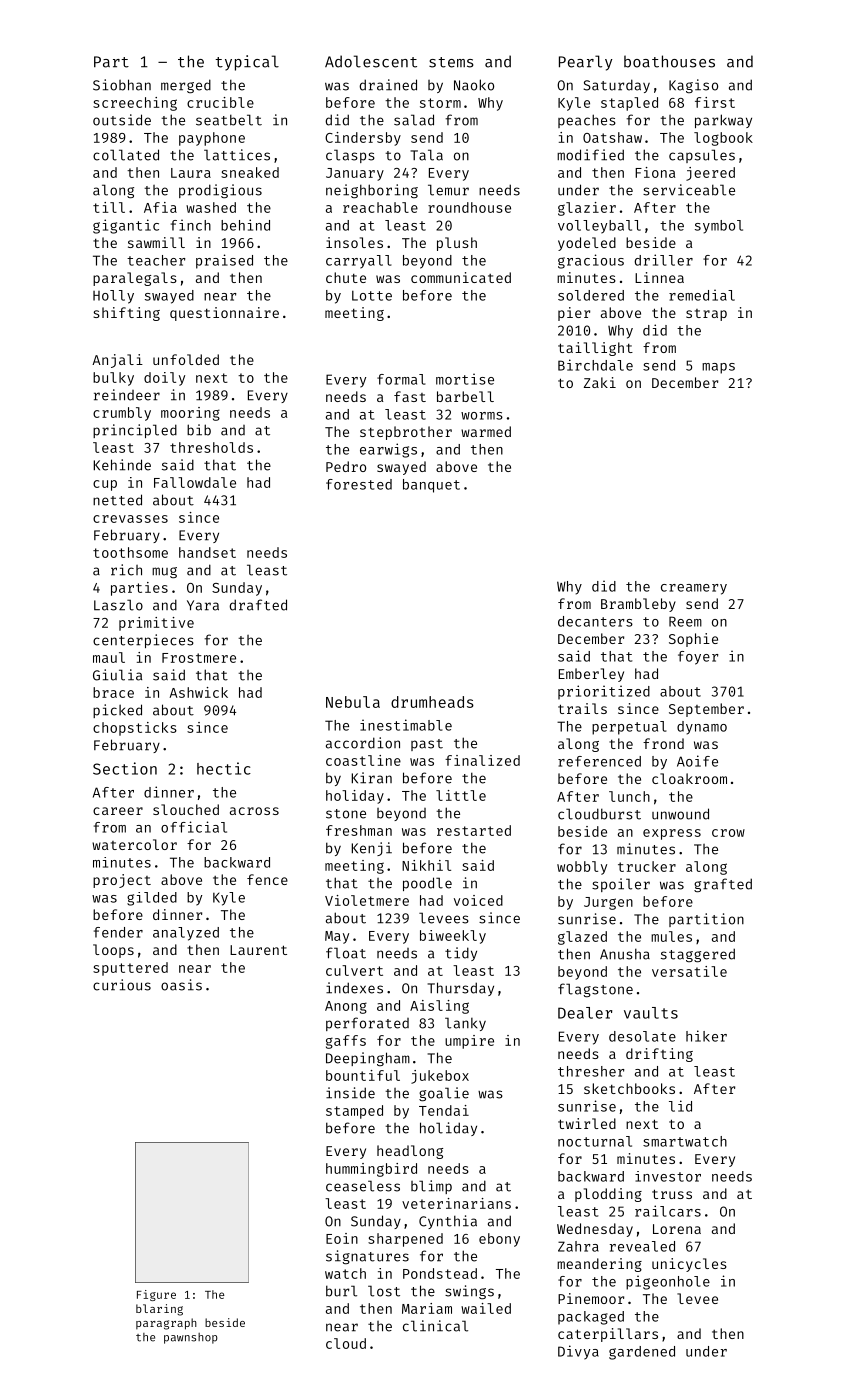  I want to click on investor, so click(668, 1176).
